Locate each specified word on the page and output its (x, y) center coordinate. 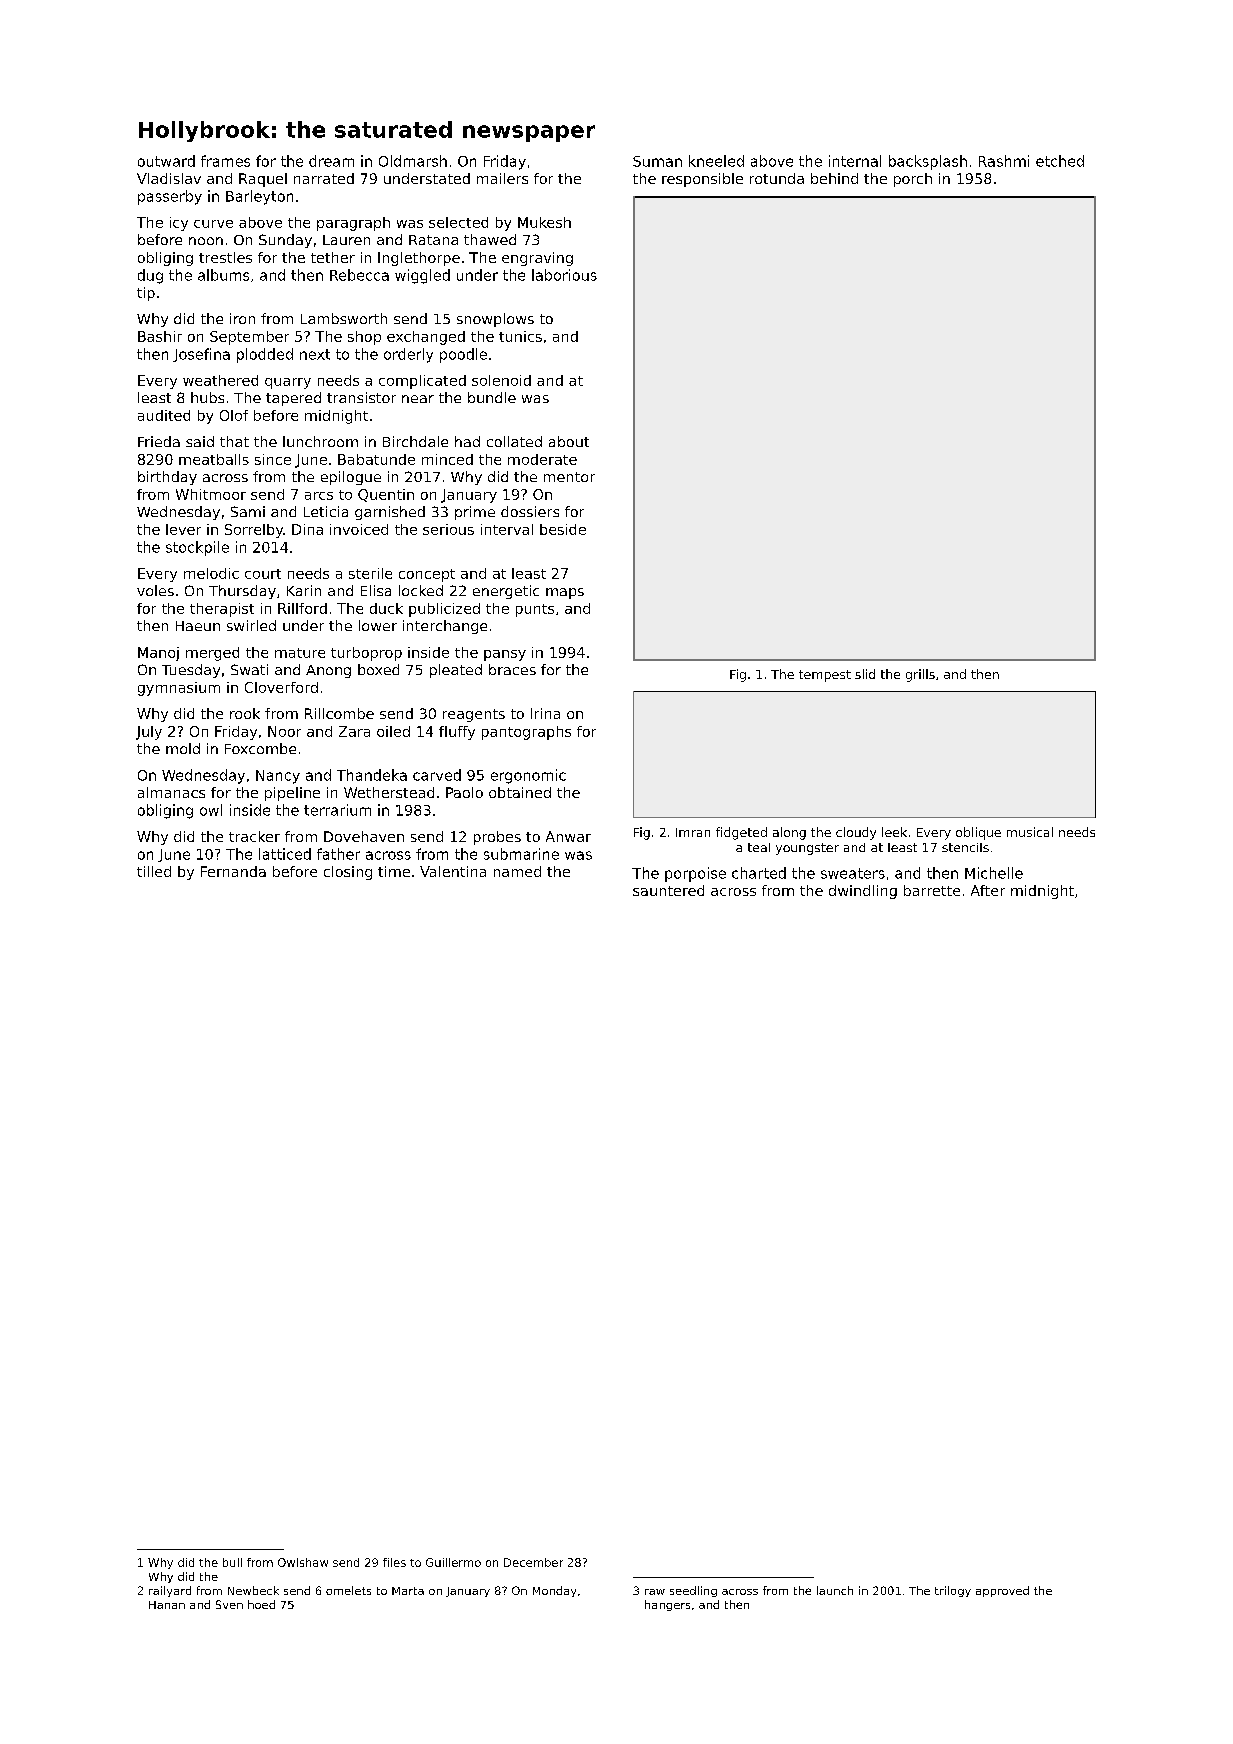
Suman (657, 161)
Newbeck (253, 1590)
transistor (361, 397)
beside (563, 529)
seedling (693, 1591)
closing (348, 873)
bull (232, 1562)
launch (835, 1590)
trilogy (953, 1591)
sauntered (668, 890)
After (988, 890)
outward (166, 161)
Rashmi (1004, 161)
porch (913, 180)
